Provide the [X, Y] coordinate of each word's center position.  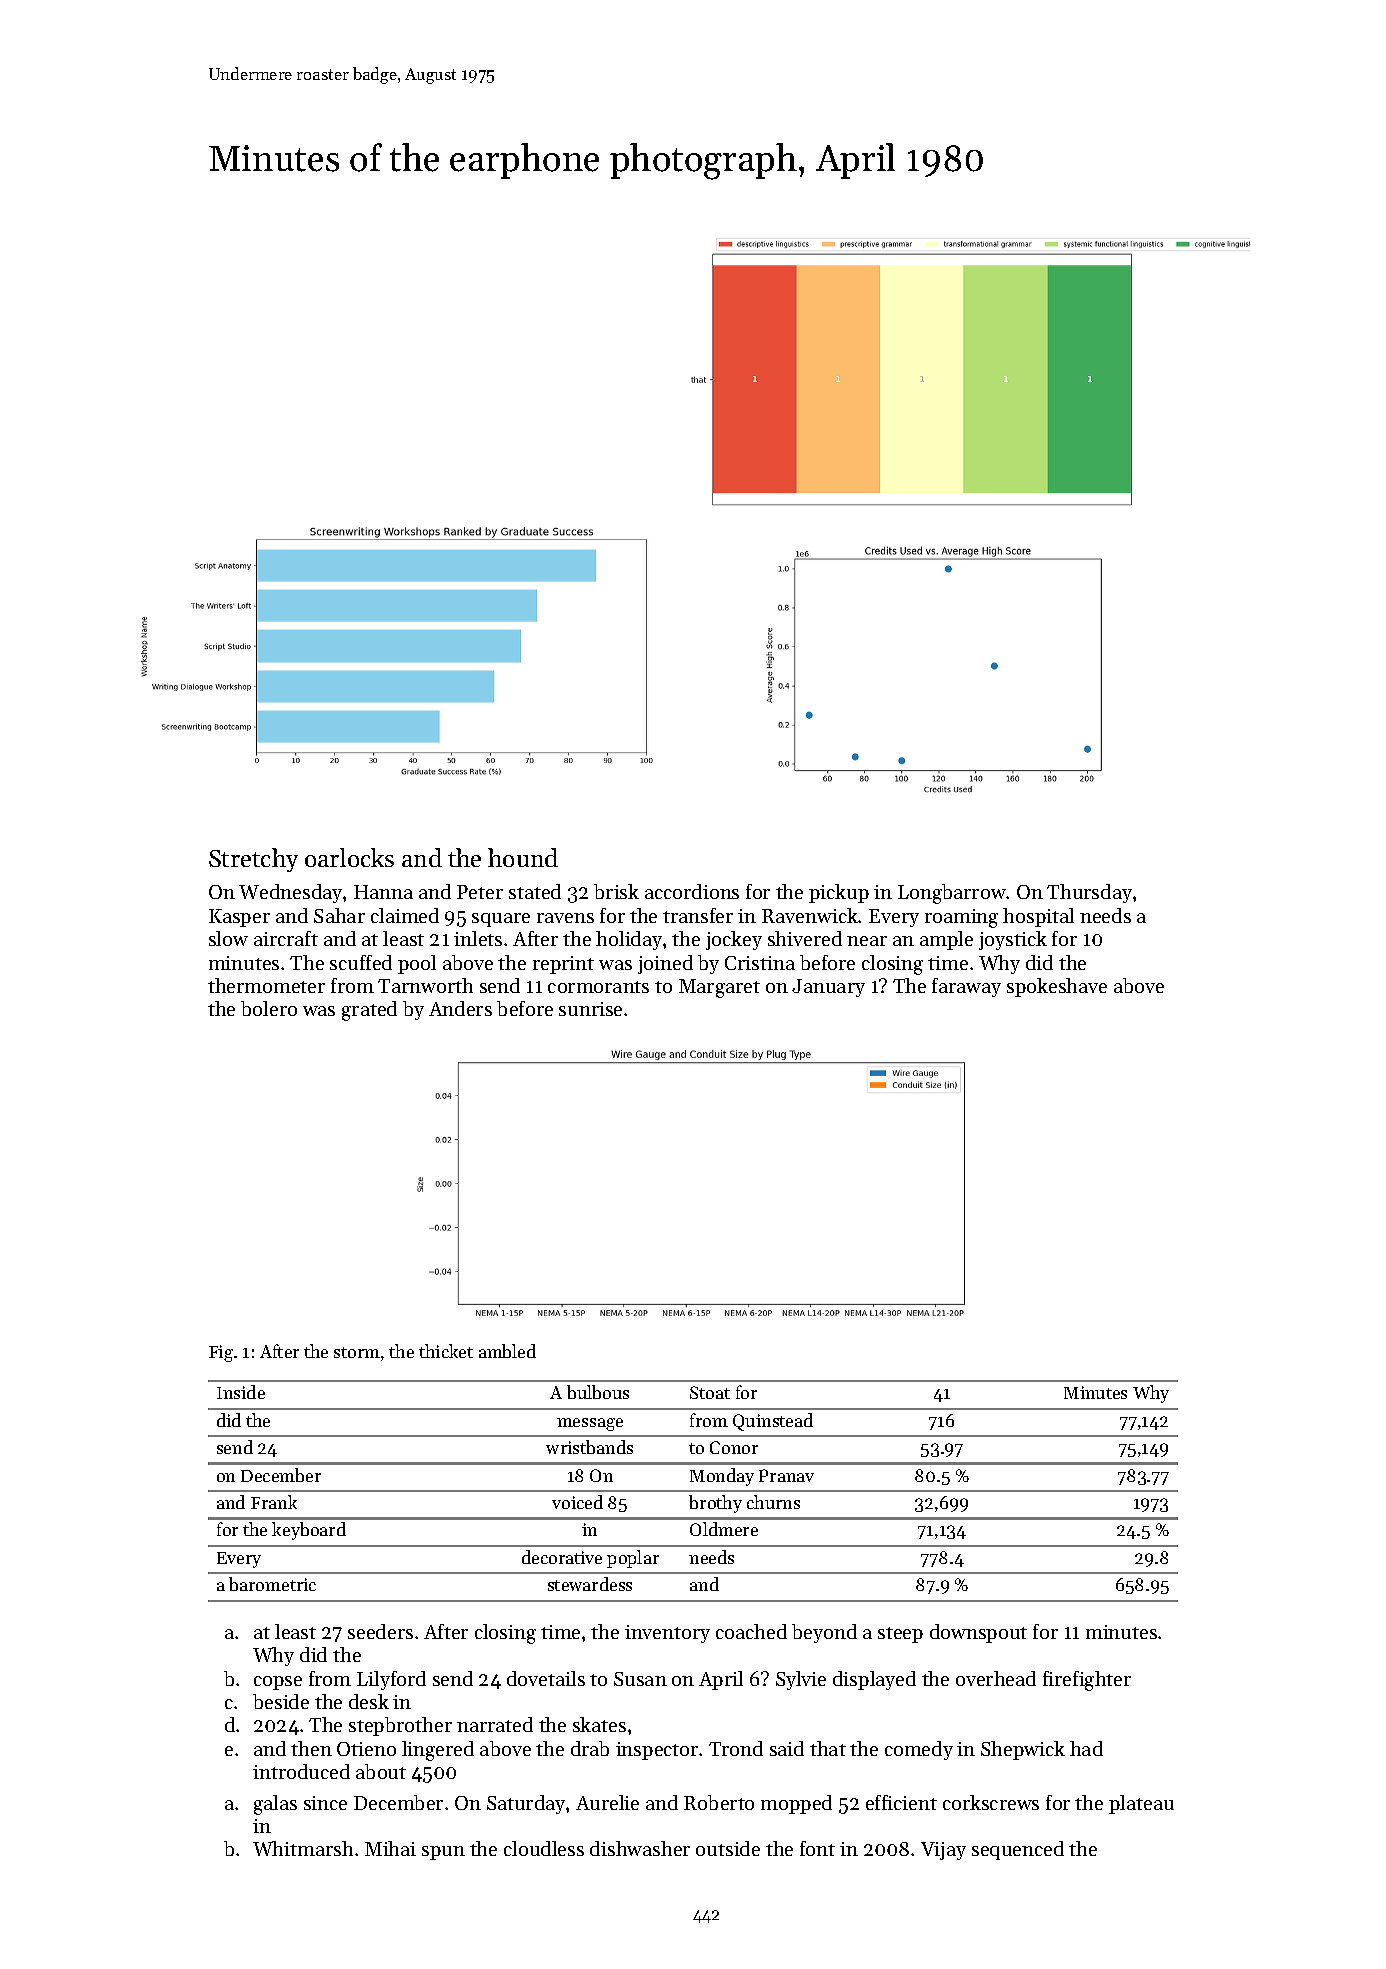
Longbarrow [952, 894]
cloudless [544, 1848]
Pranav [786, 1475]
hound [523, 857]
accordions [692, 891]
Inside [241, 1392]
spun [443, 1853]
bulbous [598, 1392]
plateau [1141, 1804]
